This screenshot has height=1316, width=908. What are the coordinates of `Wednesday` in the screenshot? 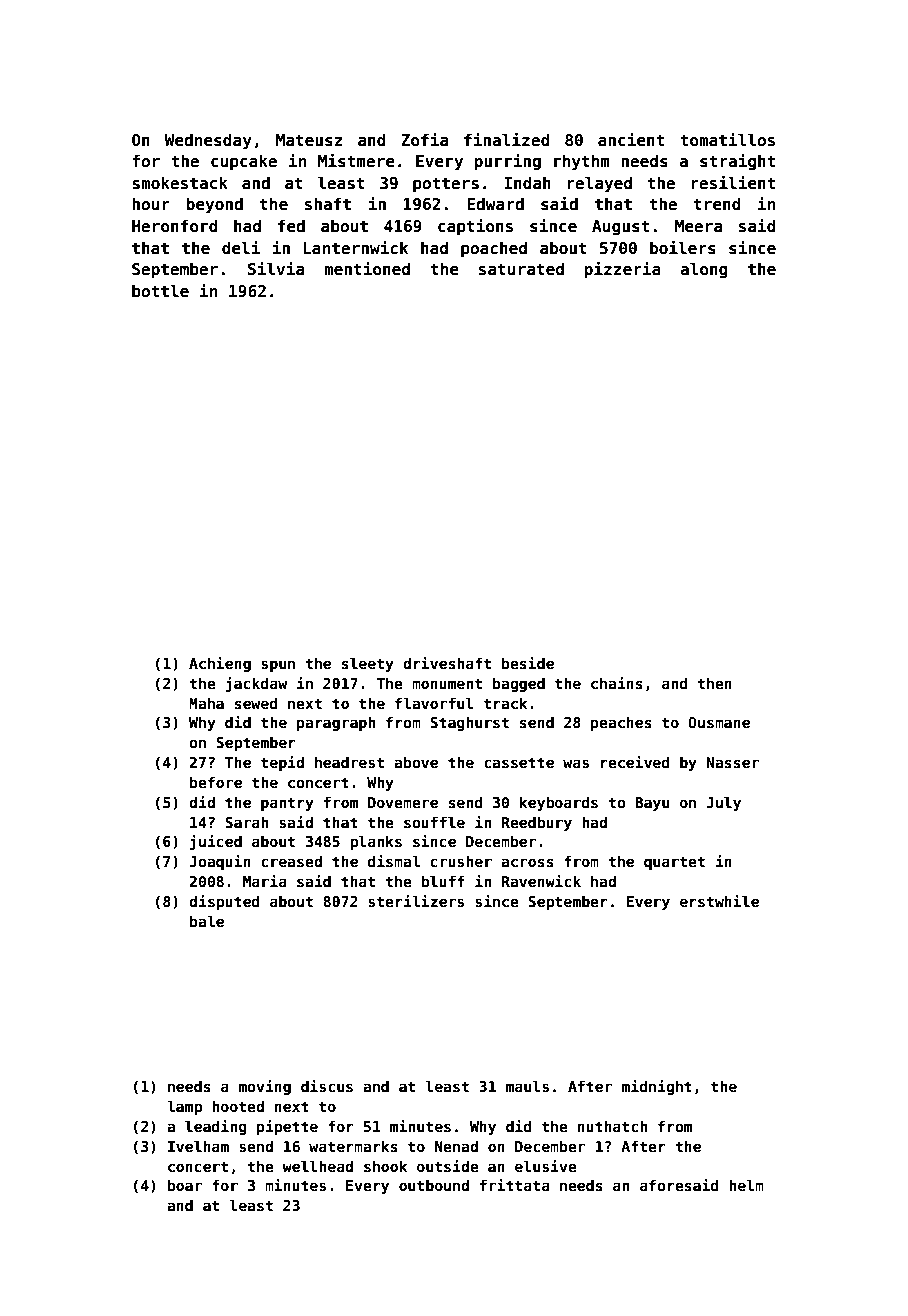 It's located at (208, 141).
